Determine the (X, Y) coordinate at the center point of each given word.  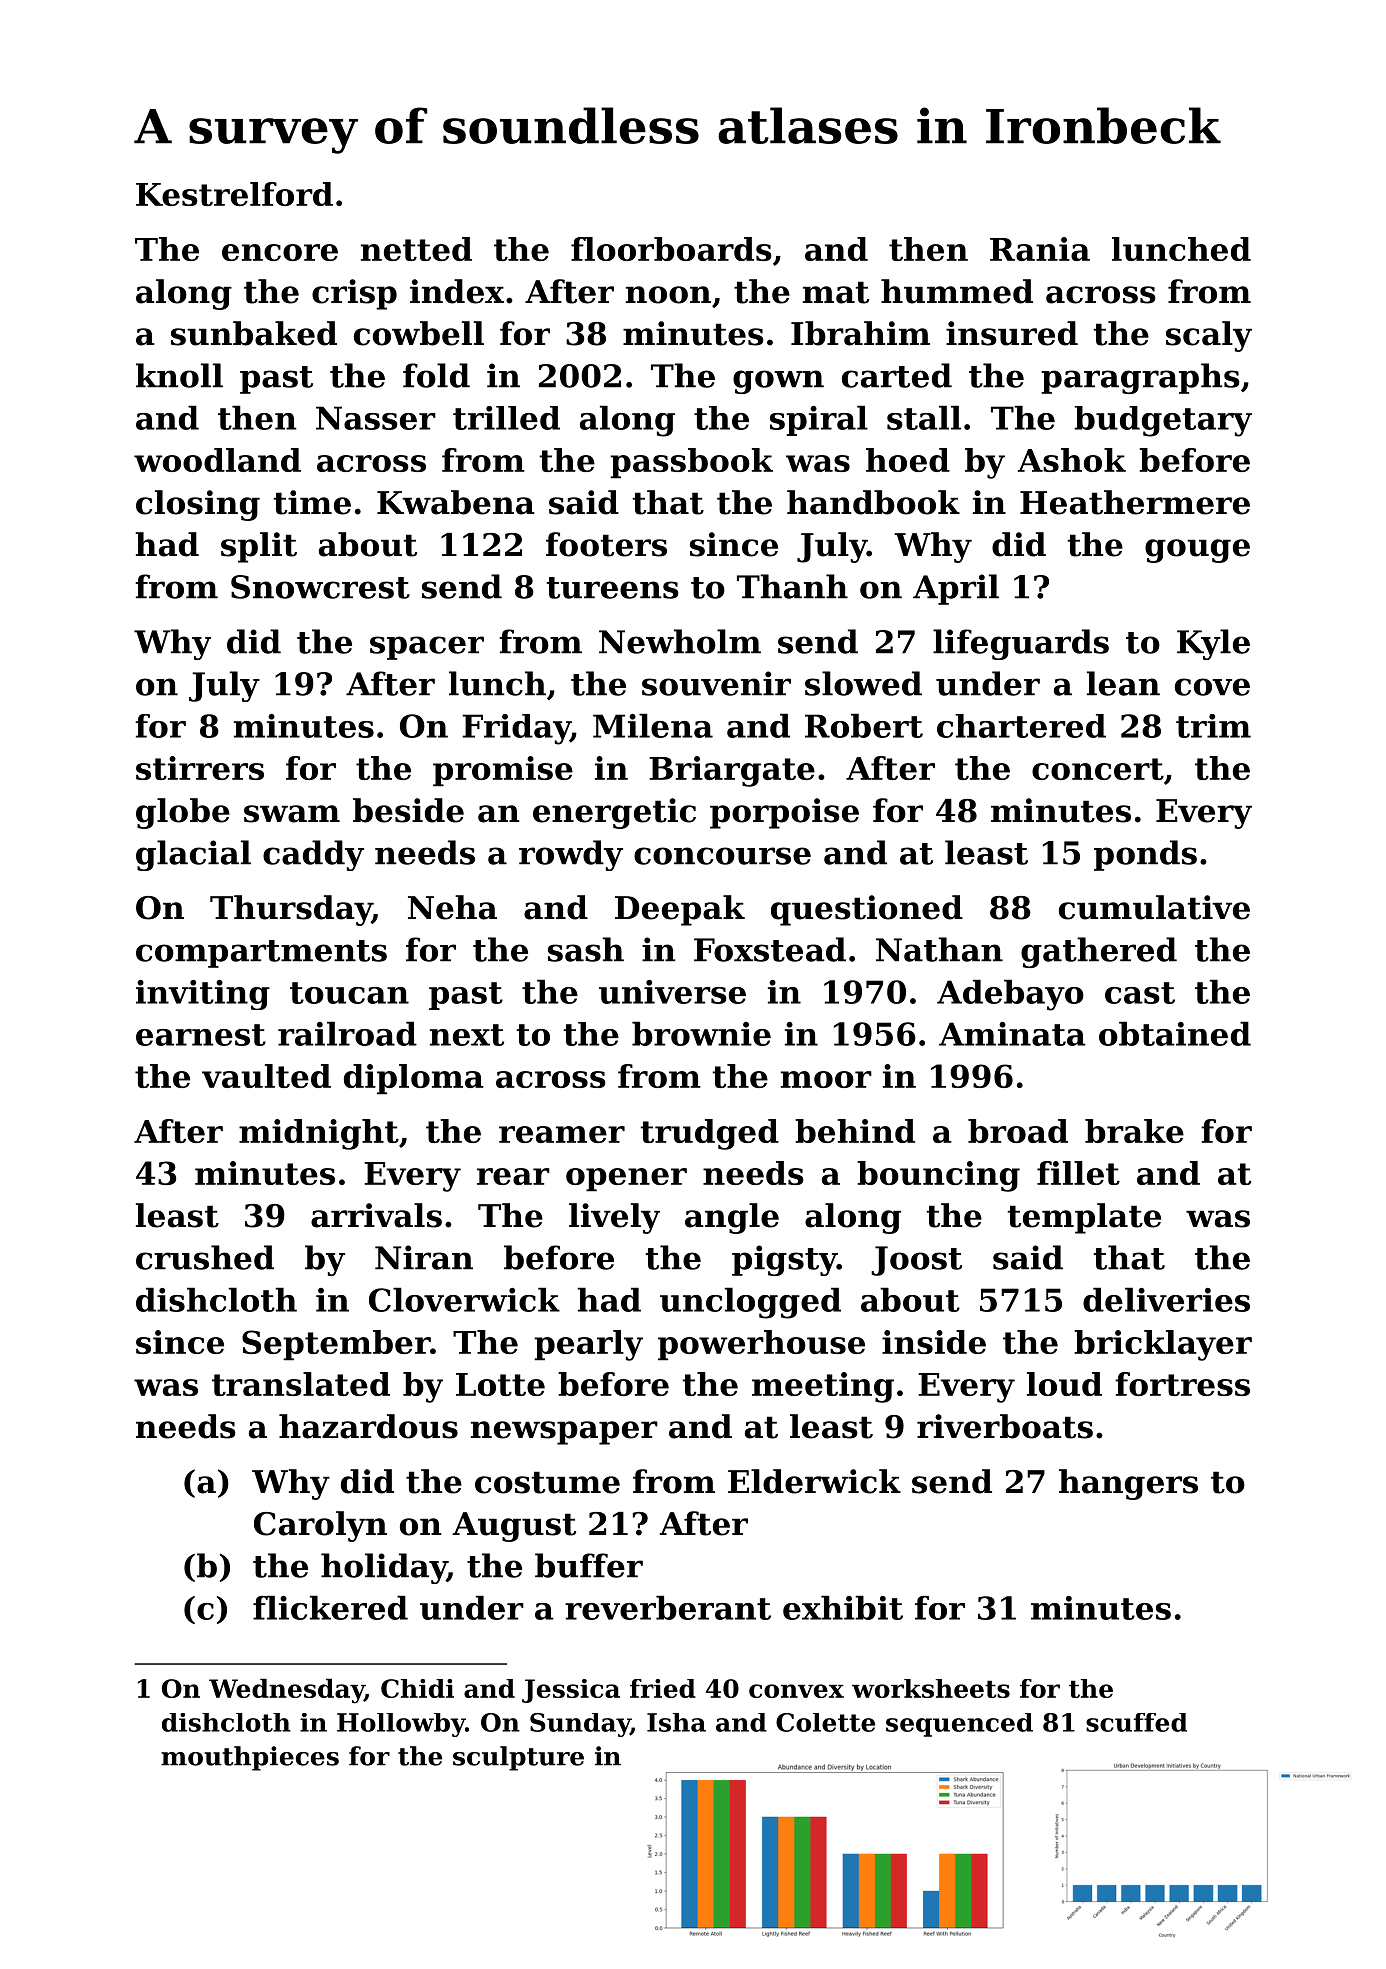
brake (1134, 1131)
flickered (330, 1607)
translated (301, 1384)
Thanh (792, 586)
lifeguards (1021, 644)
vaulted (266, 1076)
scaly (1209, 336)
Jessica (571, 1691)
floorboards (671, 249)
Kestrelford (234, 194)
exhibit (843, 1607)
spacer (427, 648)
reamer (562, 1134)
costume (547, 1482)
